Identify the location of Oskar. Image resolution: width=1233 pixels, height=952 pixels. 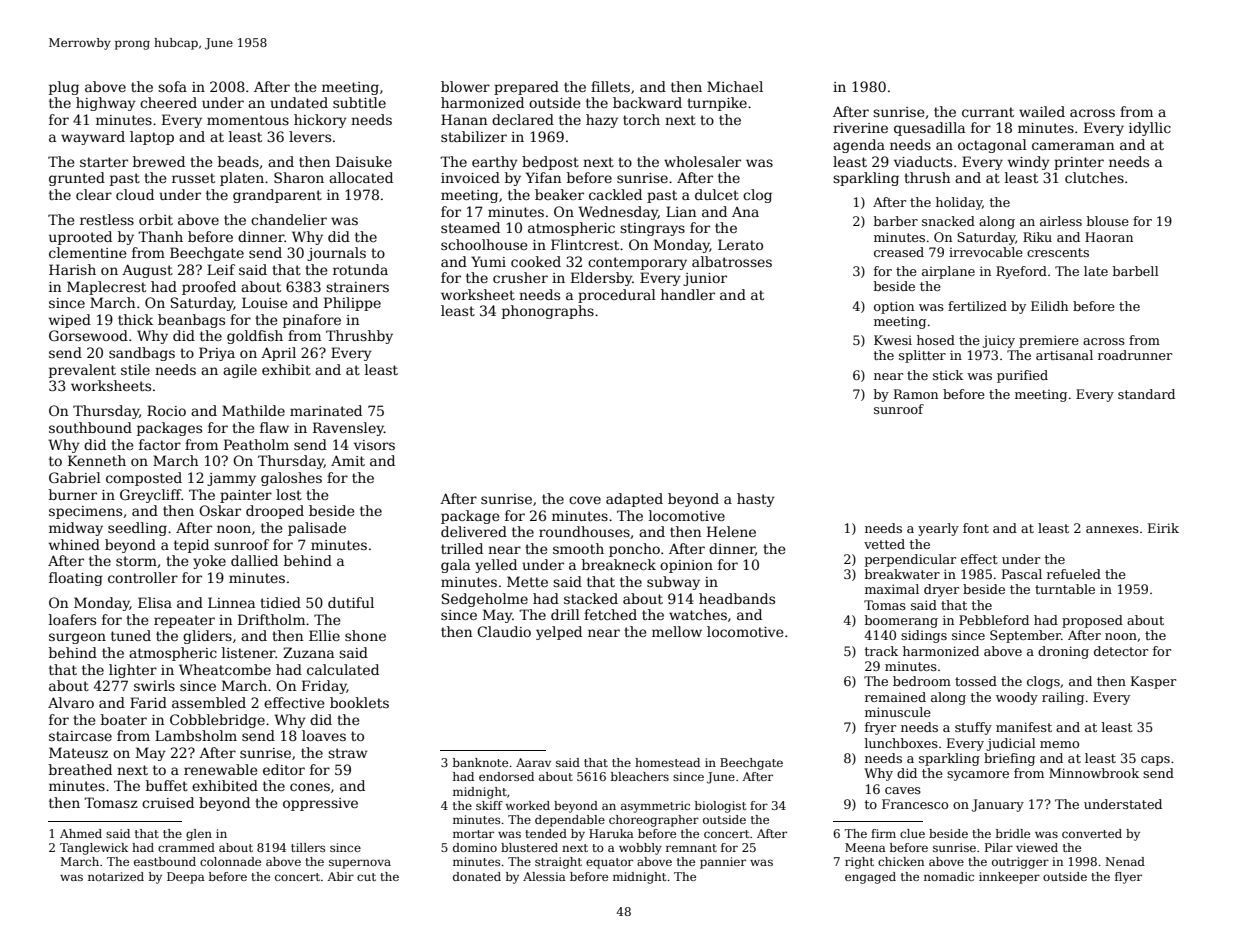
(220, 510).
